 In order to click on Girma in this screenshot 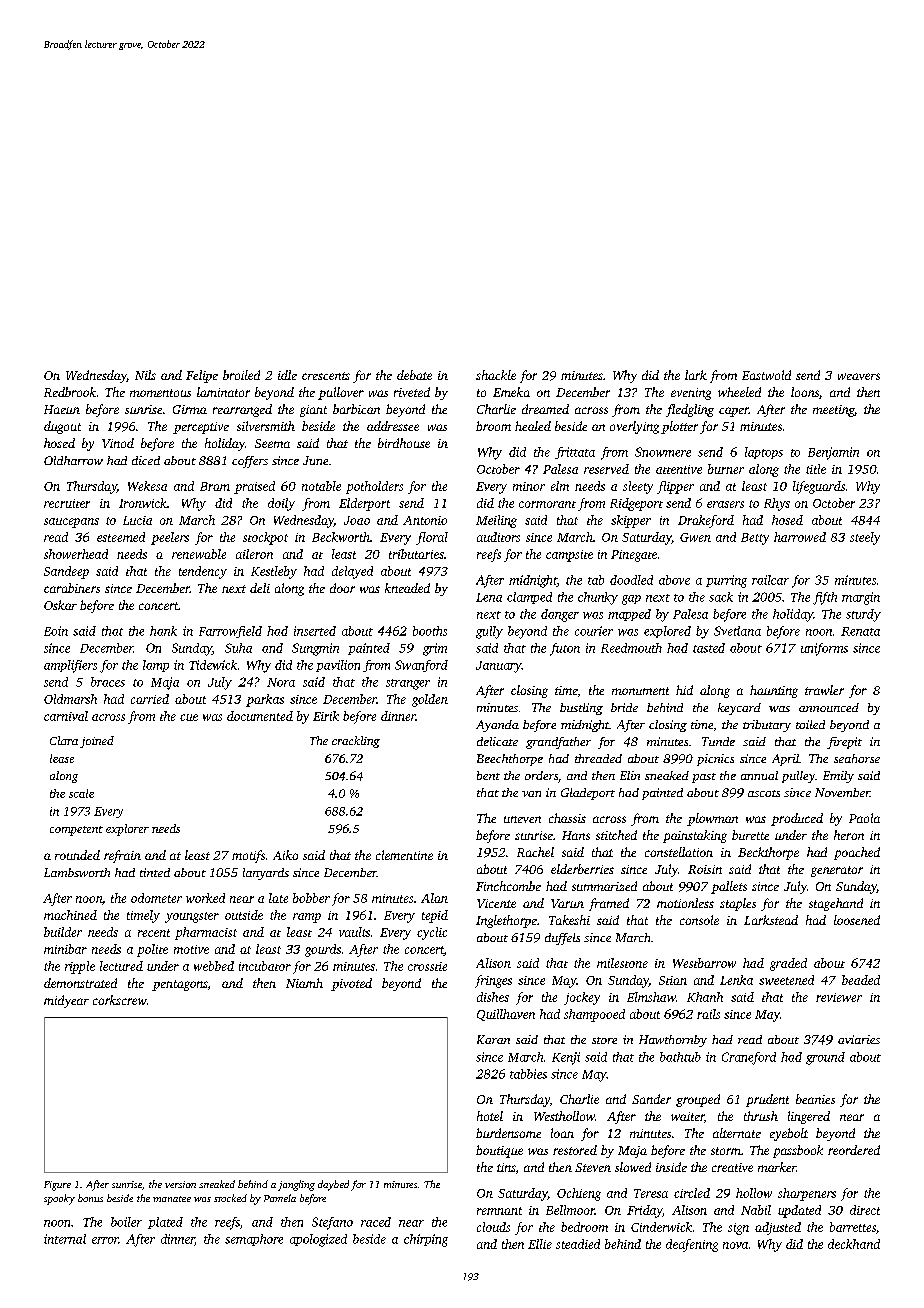, I will do `click(190, 409)`.
